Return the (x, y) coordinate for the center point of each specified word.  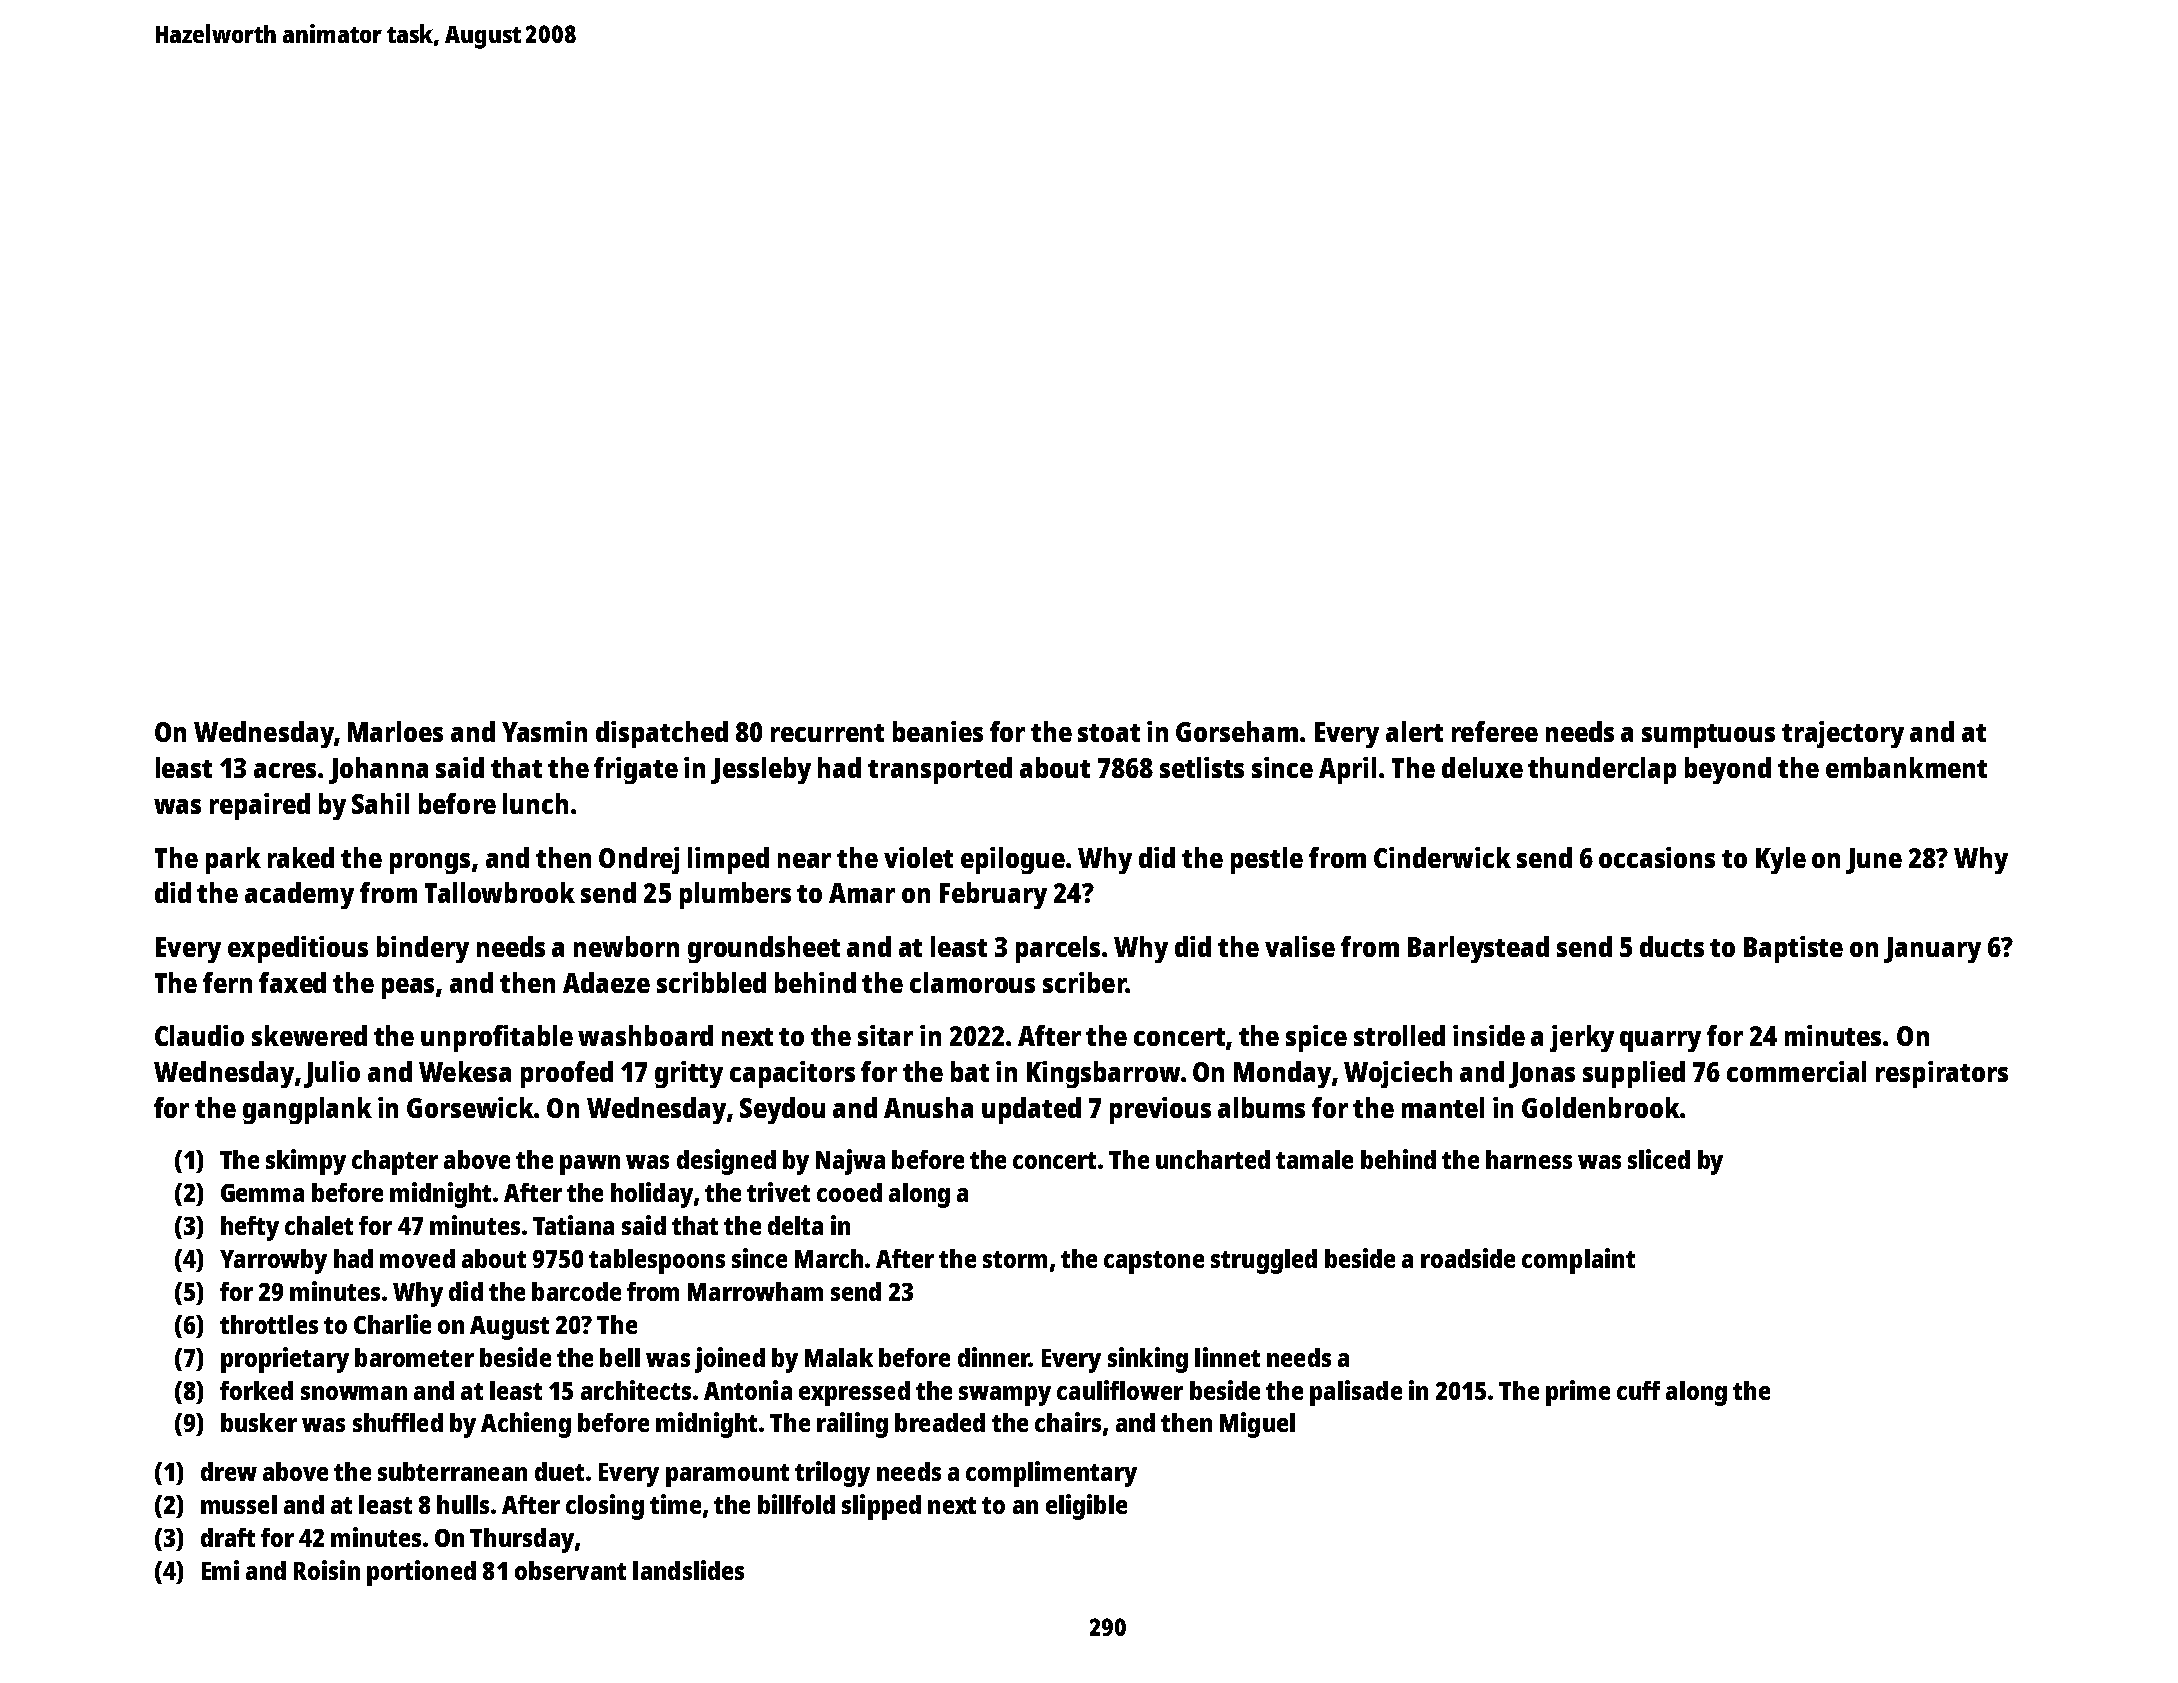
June (1874, 861)
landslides (688, 1570)
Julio (332, 1074)
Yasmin (544, 731)
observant (570, 1570)
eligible (1086, 1507)
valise (1300, 946)
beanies (938, 731)
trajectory (1843, 734)
